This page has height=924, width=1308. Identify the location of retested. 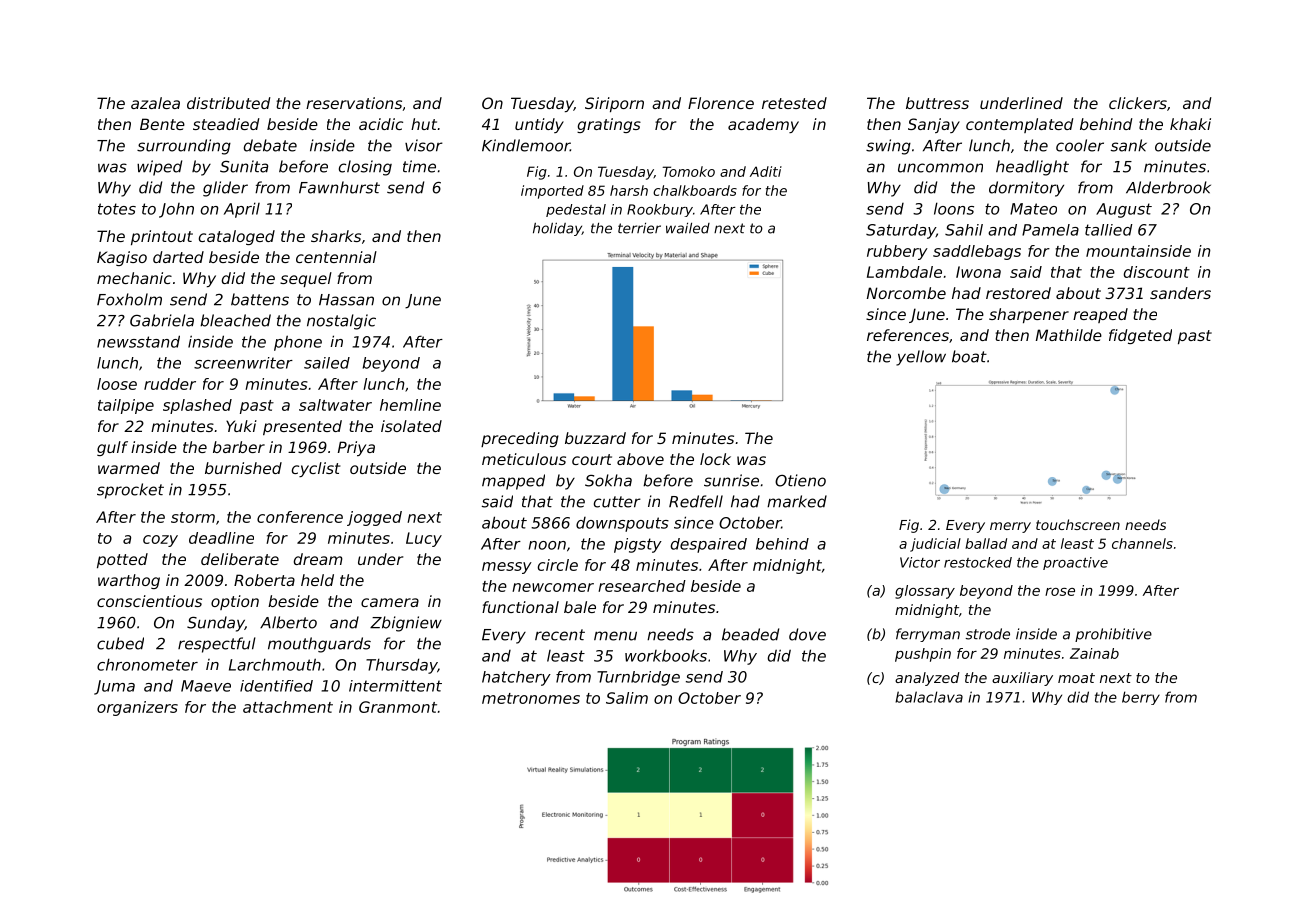
(794, 103).
